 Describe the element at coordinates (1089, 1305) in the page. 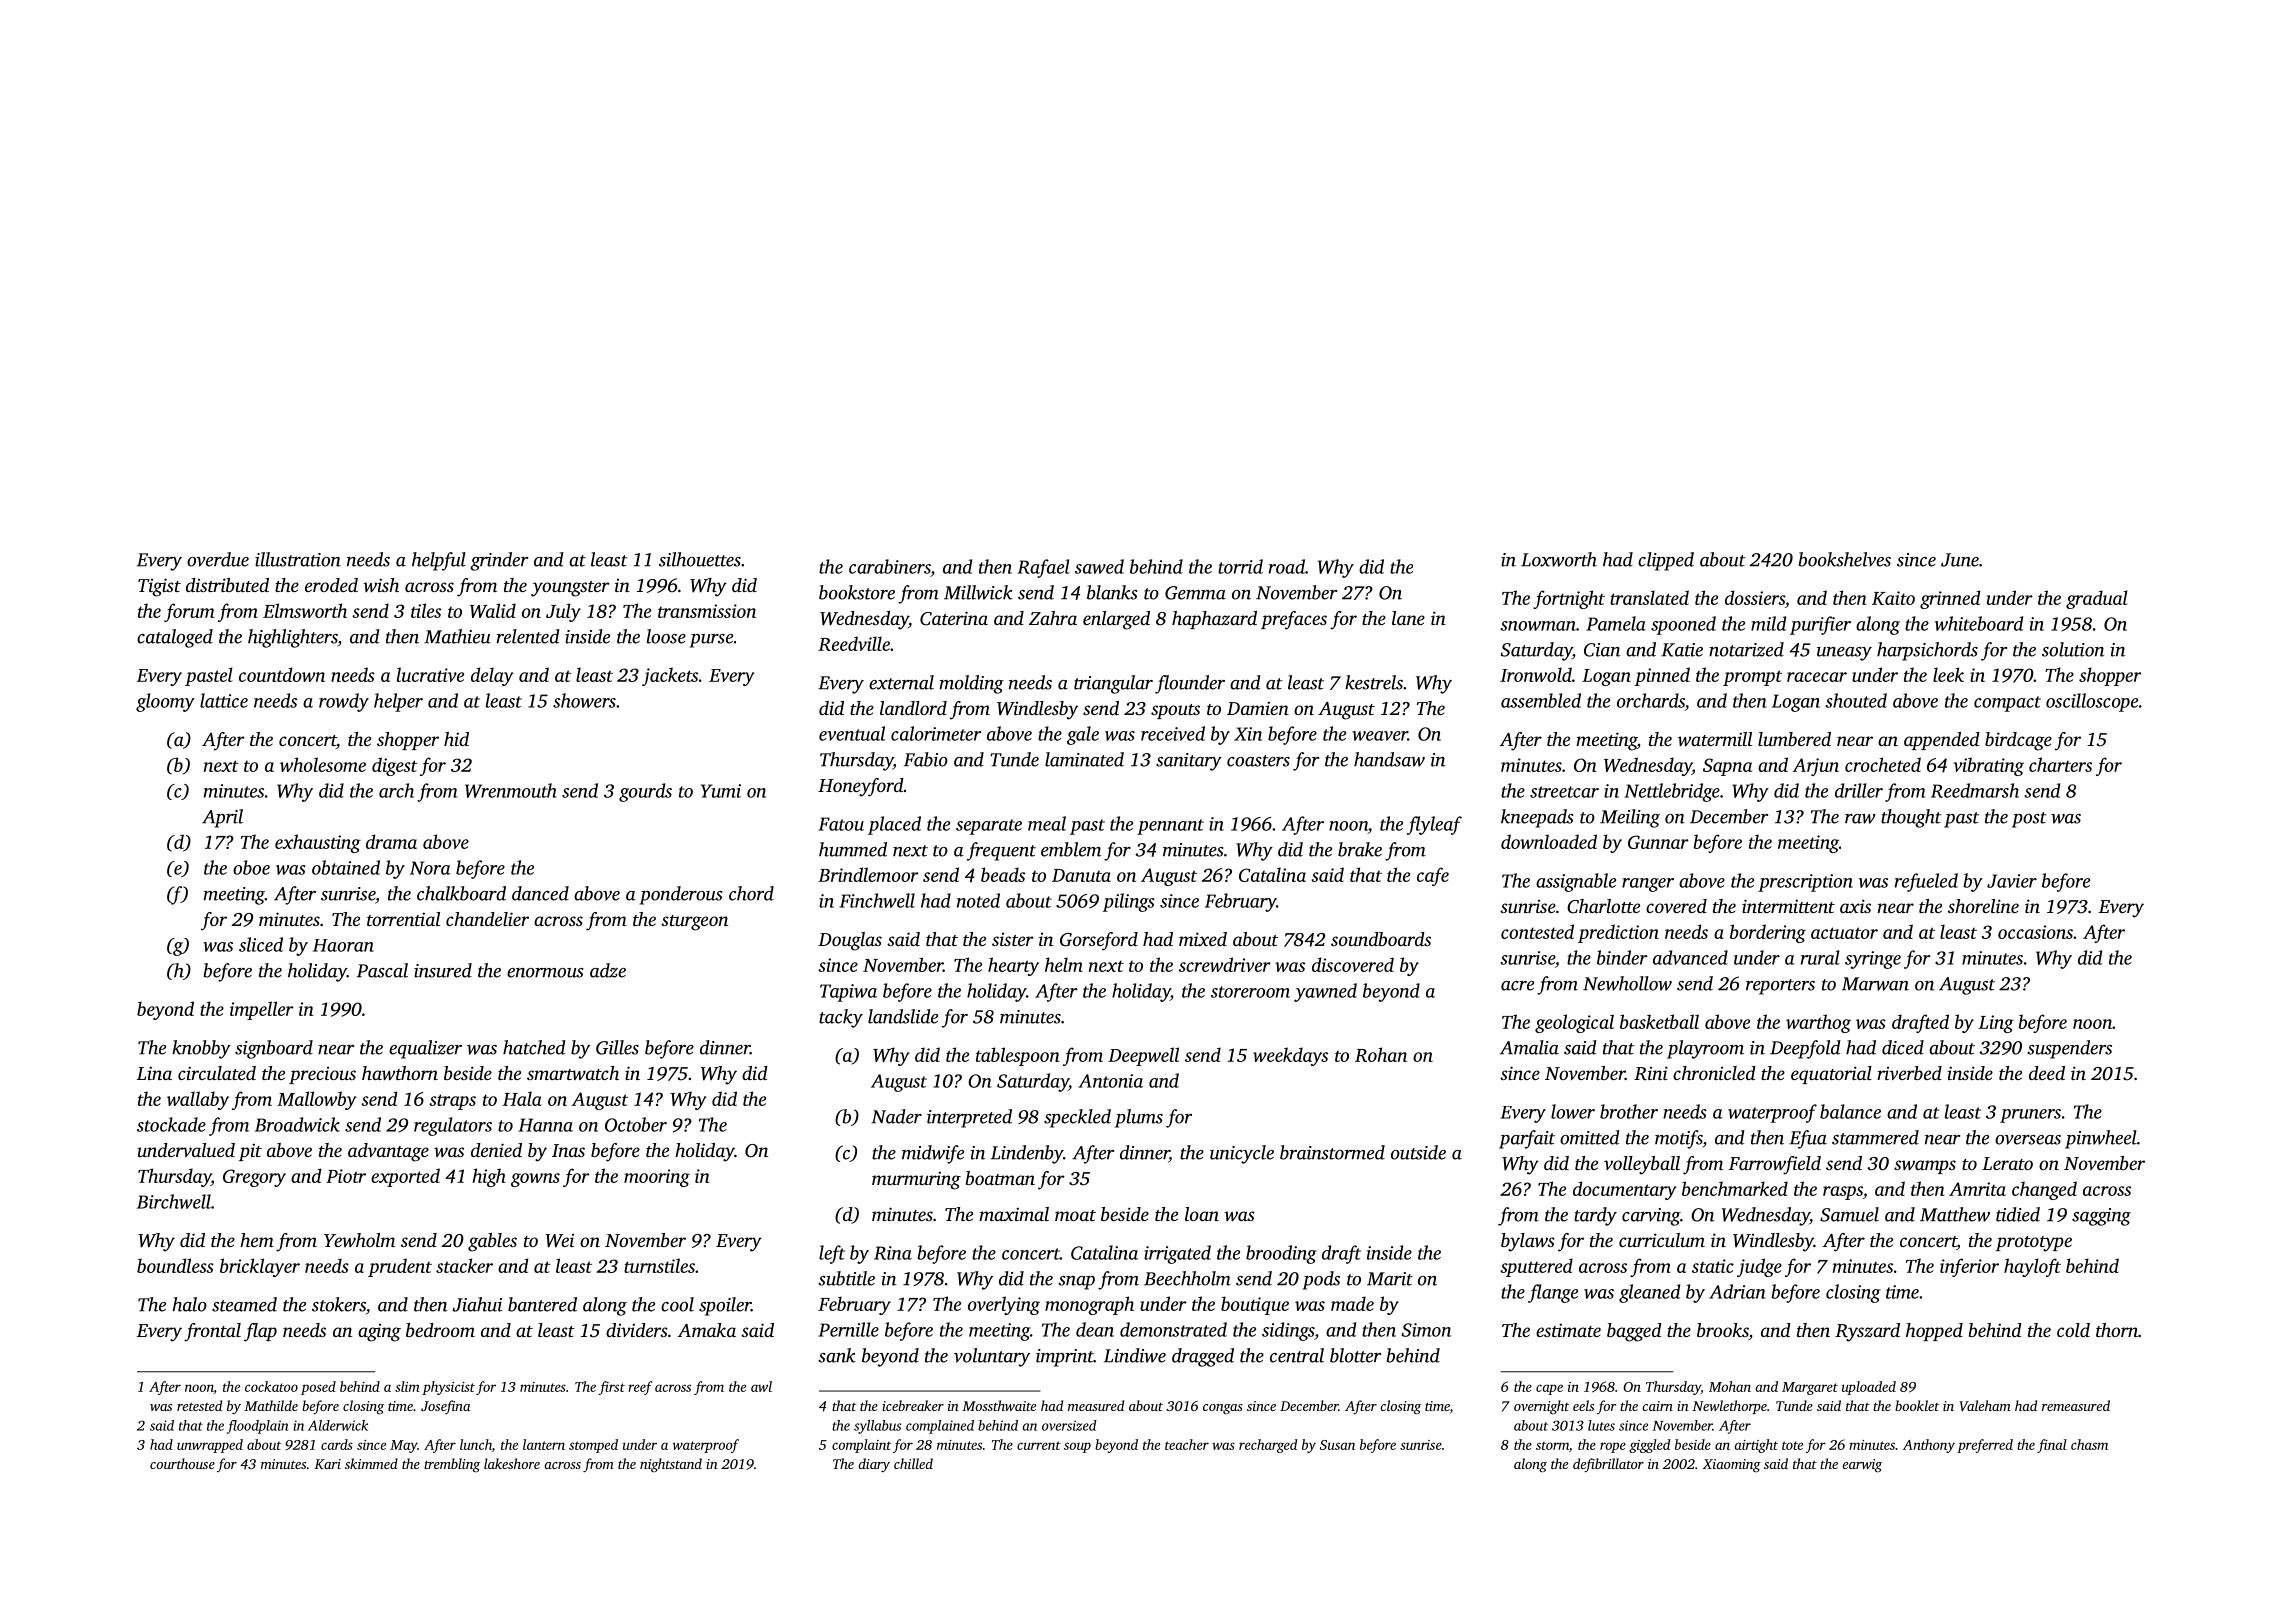

I see `monograph` at that location.
